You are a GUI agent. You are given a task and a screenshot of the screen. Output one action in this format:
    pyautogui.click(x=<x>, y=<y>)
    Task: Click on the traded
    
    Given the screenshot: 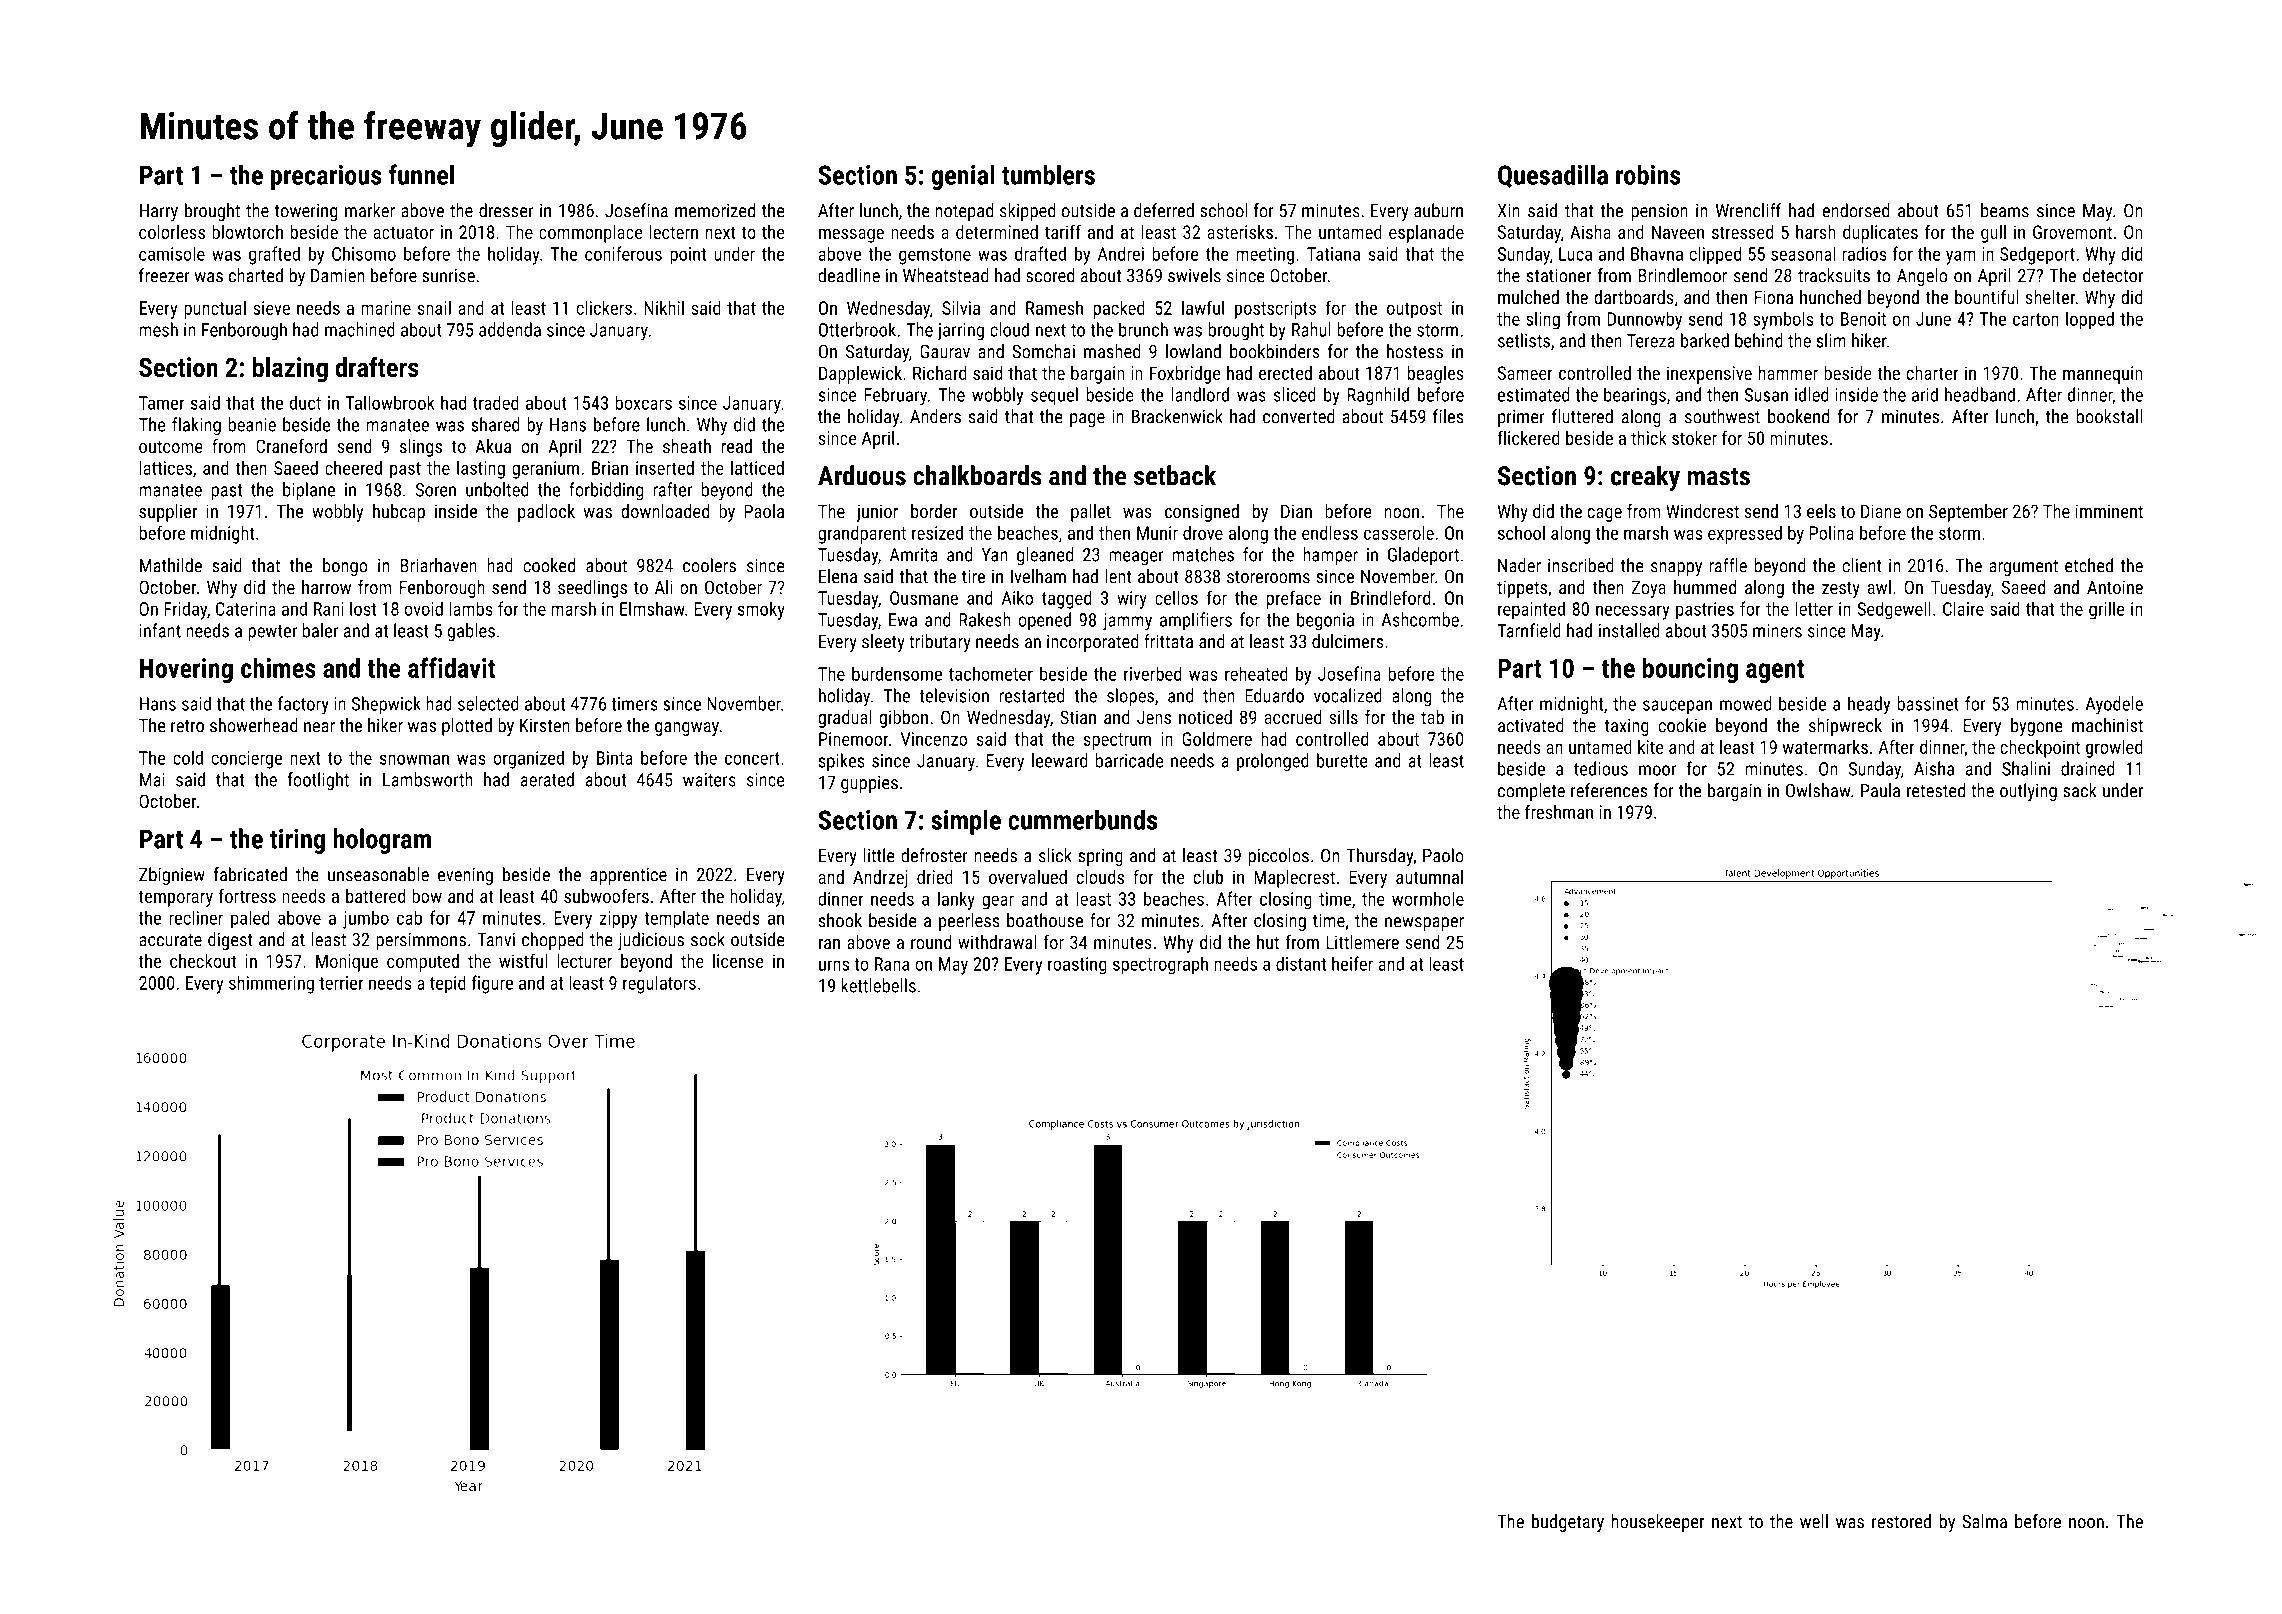 What is the action you would take?
    pyautogui.click(x=496, y=402)
